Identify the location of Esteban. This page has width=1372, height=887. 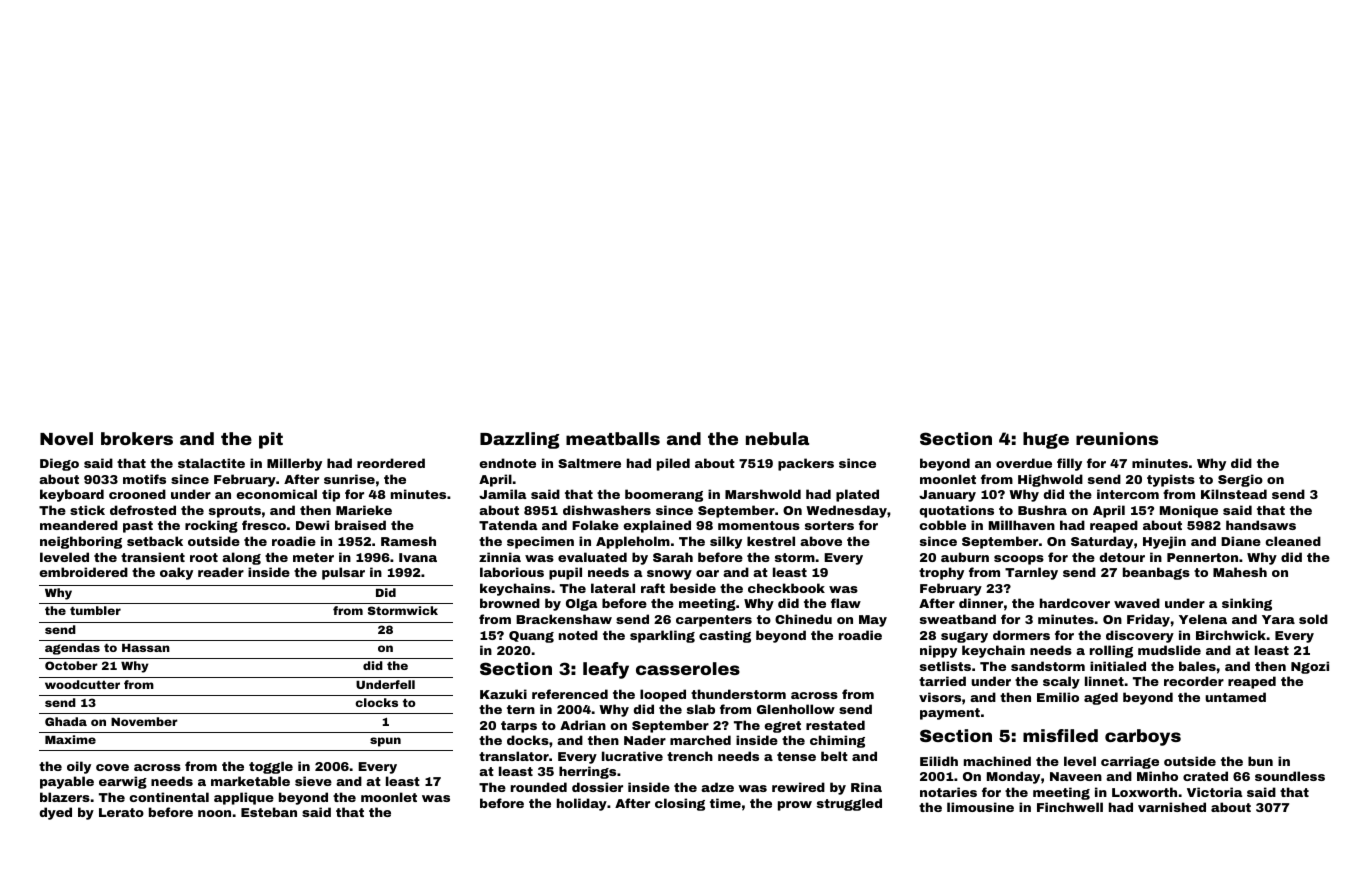
(269, 812).
